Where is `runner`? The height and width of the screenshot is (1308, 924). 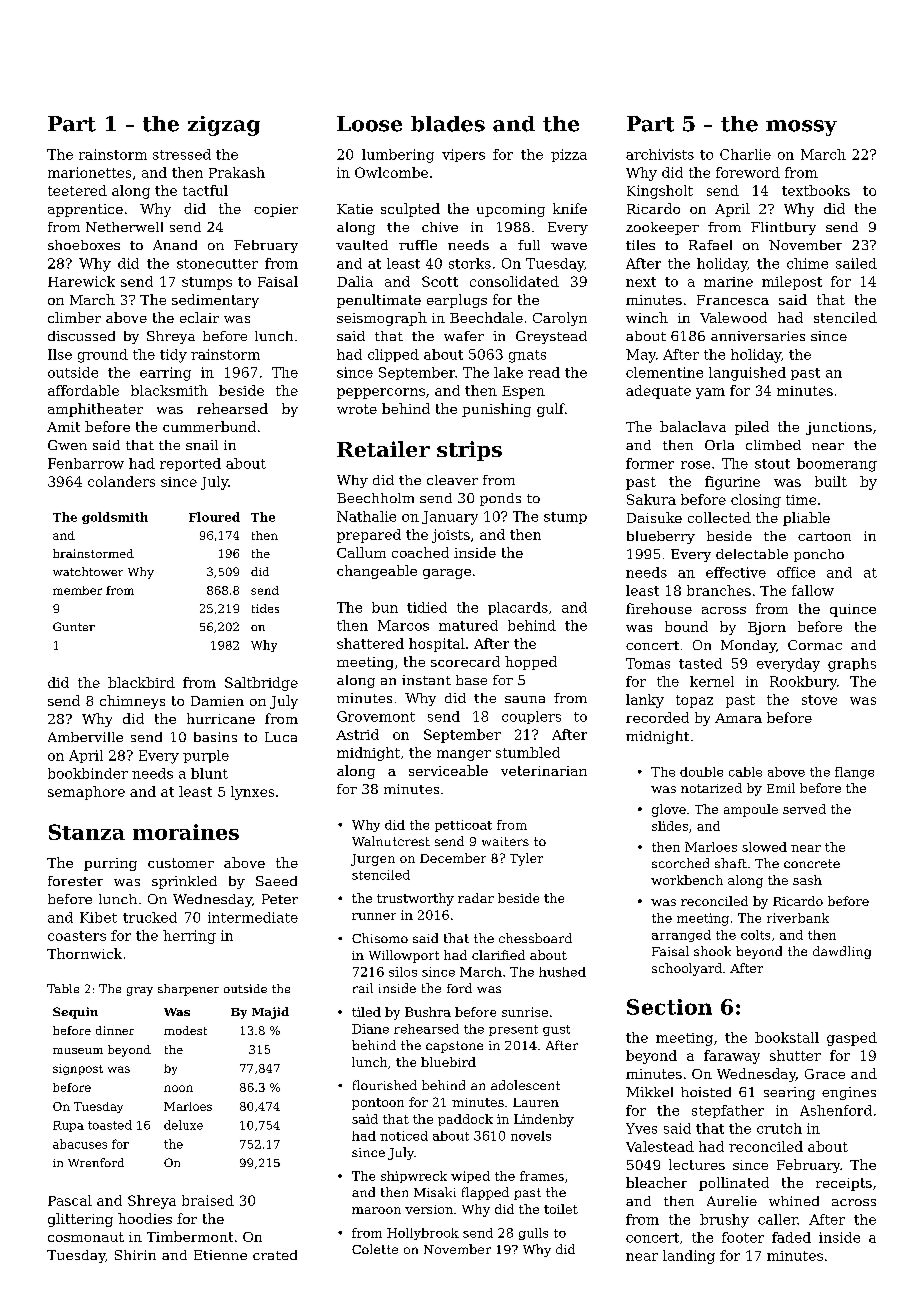 runner is located at coordinates (374, 916).
